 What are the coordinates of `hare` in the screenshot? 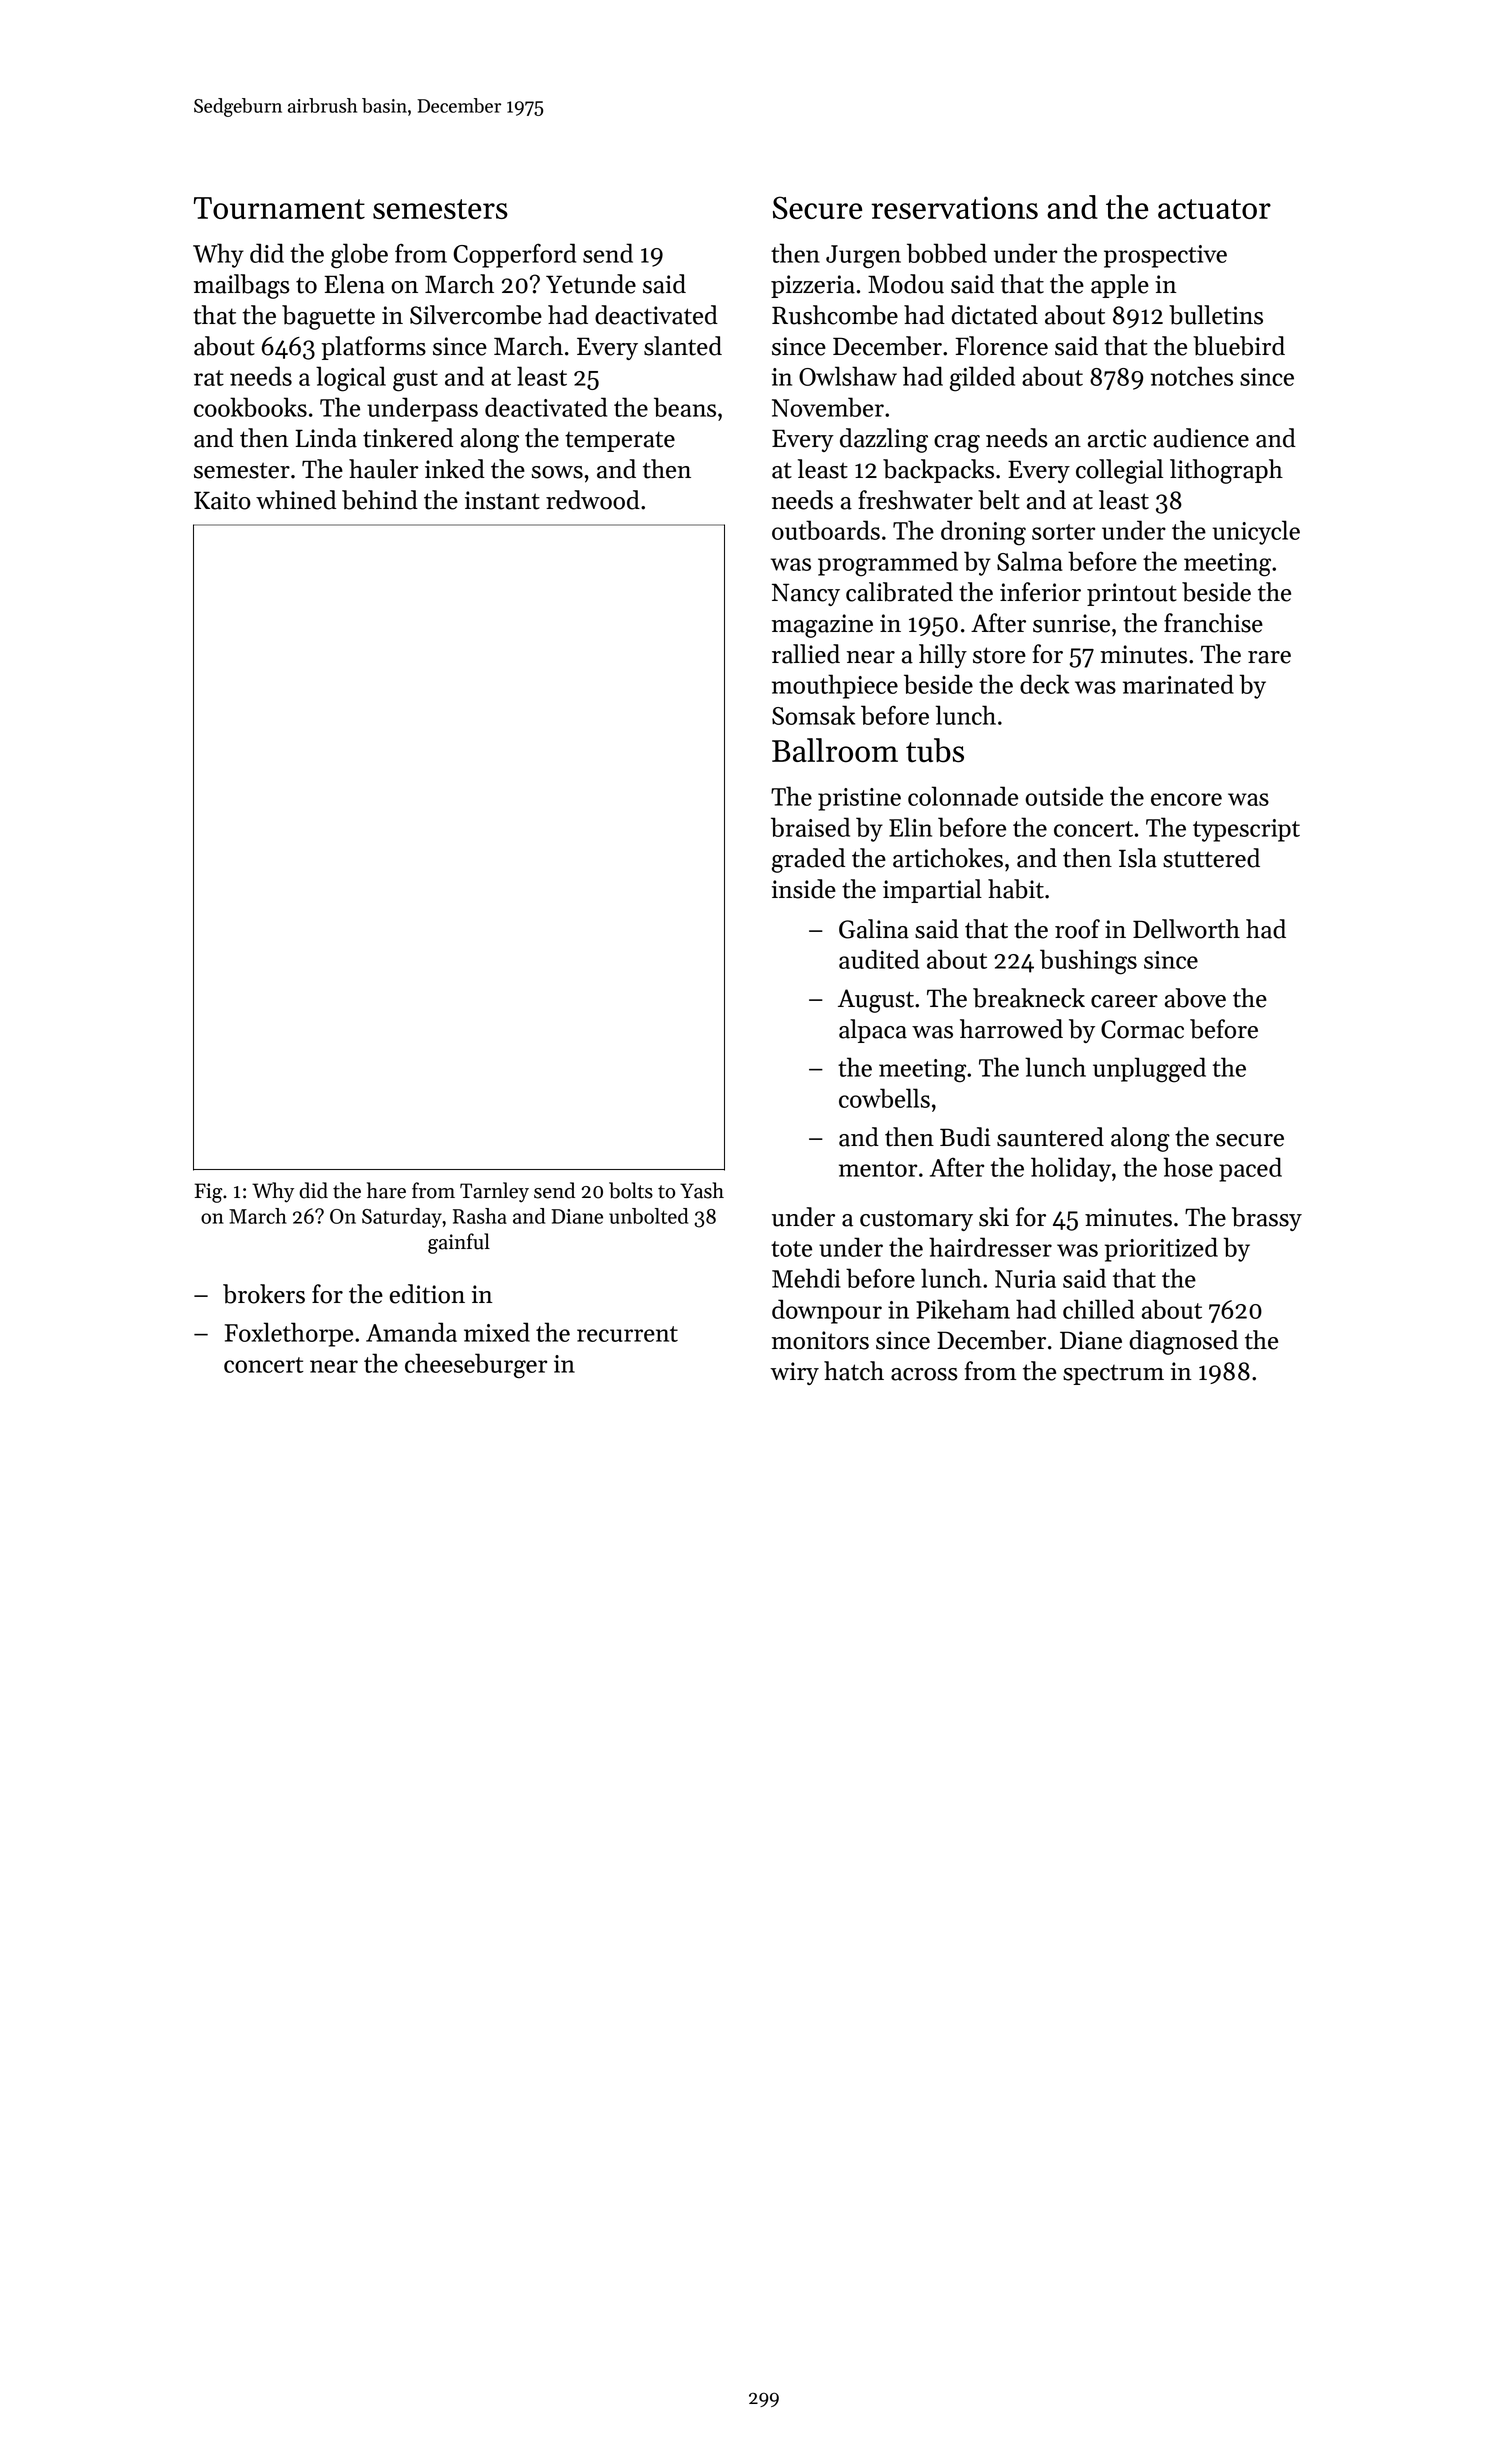 It's located at (386, 1190).
